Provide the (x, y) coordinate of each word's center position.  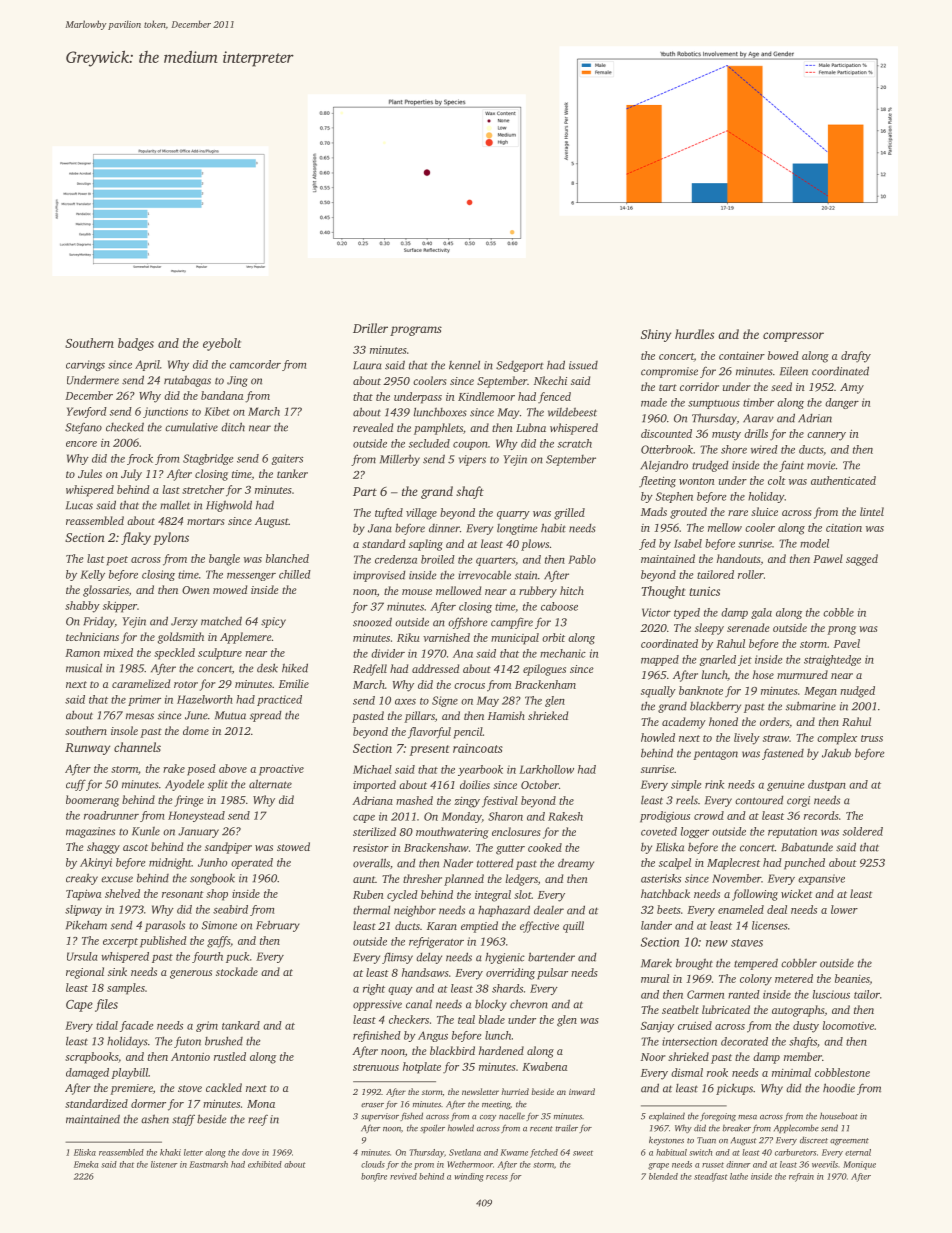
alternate (270, 784)
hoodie (839, 1088)
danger (842, 403)
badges (136, 344)
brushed (224, 1041)
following (755, 895)
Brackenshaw (436, 847)
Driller (370, 328)
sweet (583, 1153)
